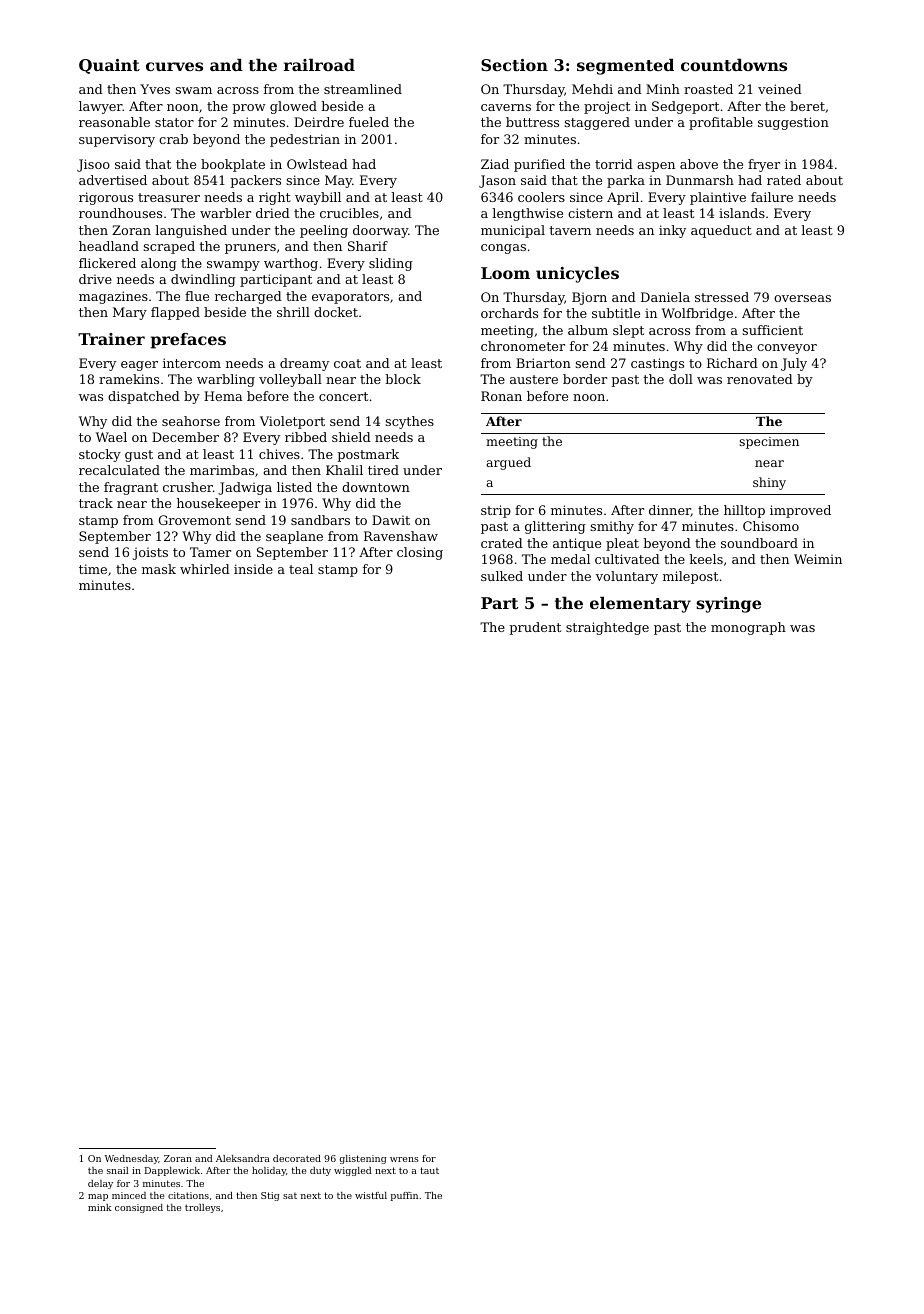  I want to click on argued, so click(508, 463).
